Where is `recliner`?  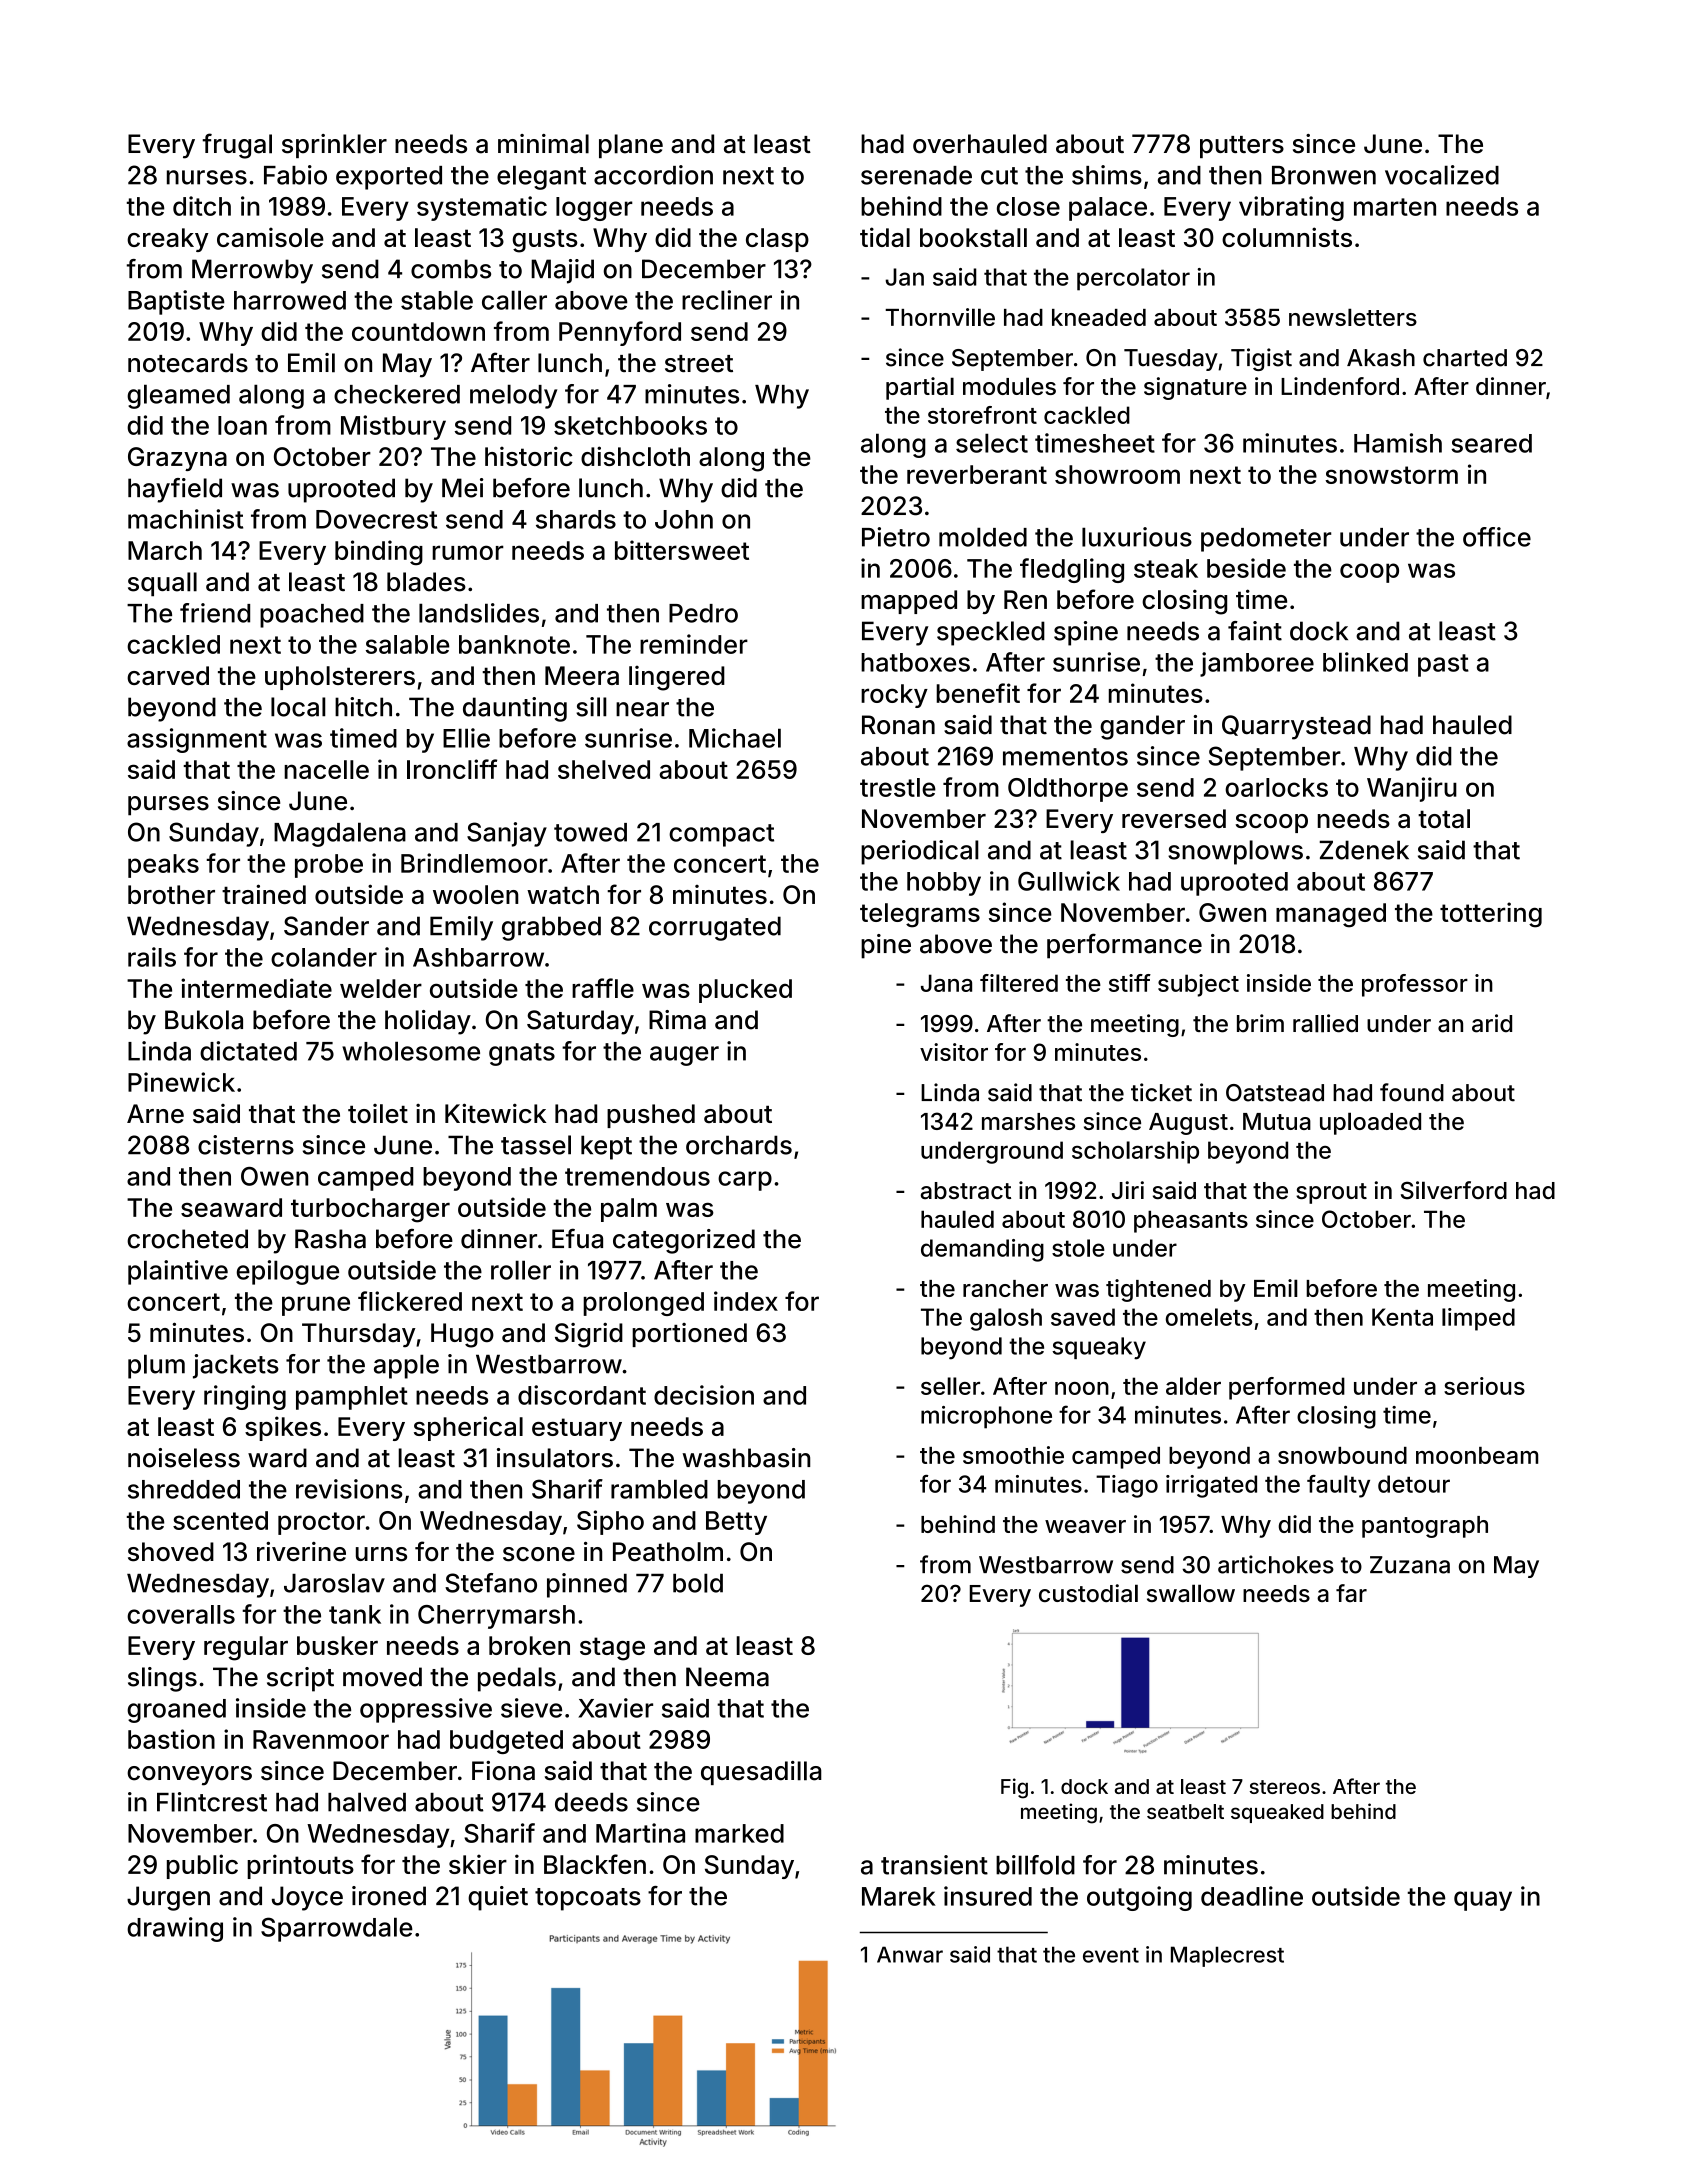 recliner is located at coordinates (727, 300).
